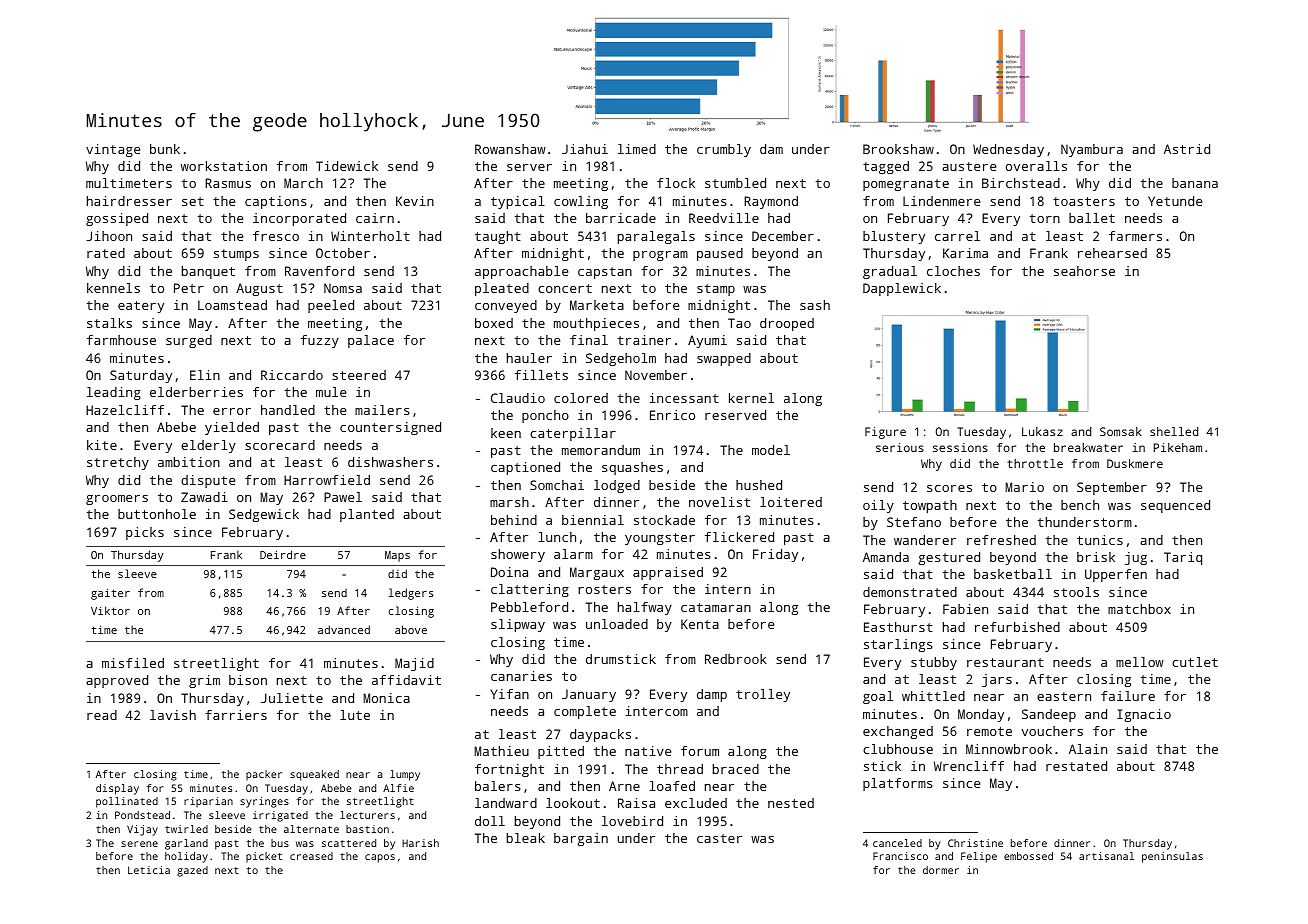  What do you see at coordinates (632, 821) in the document?
I see `lovebird` at bounding box center [632, 821].
